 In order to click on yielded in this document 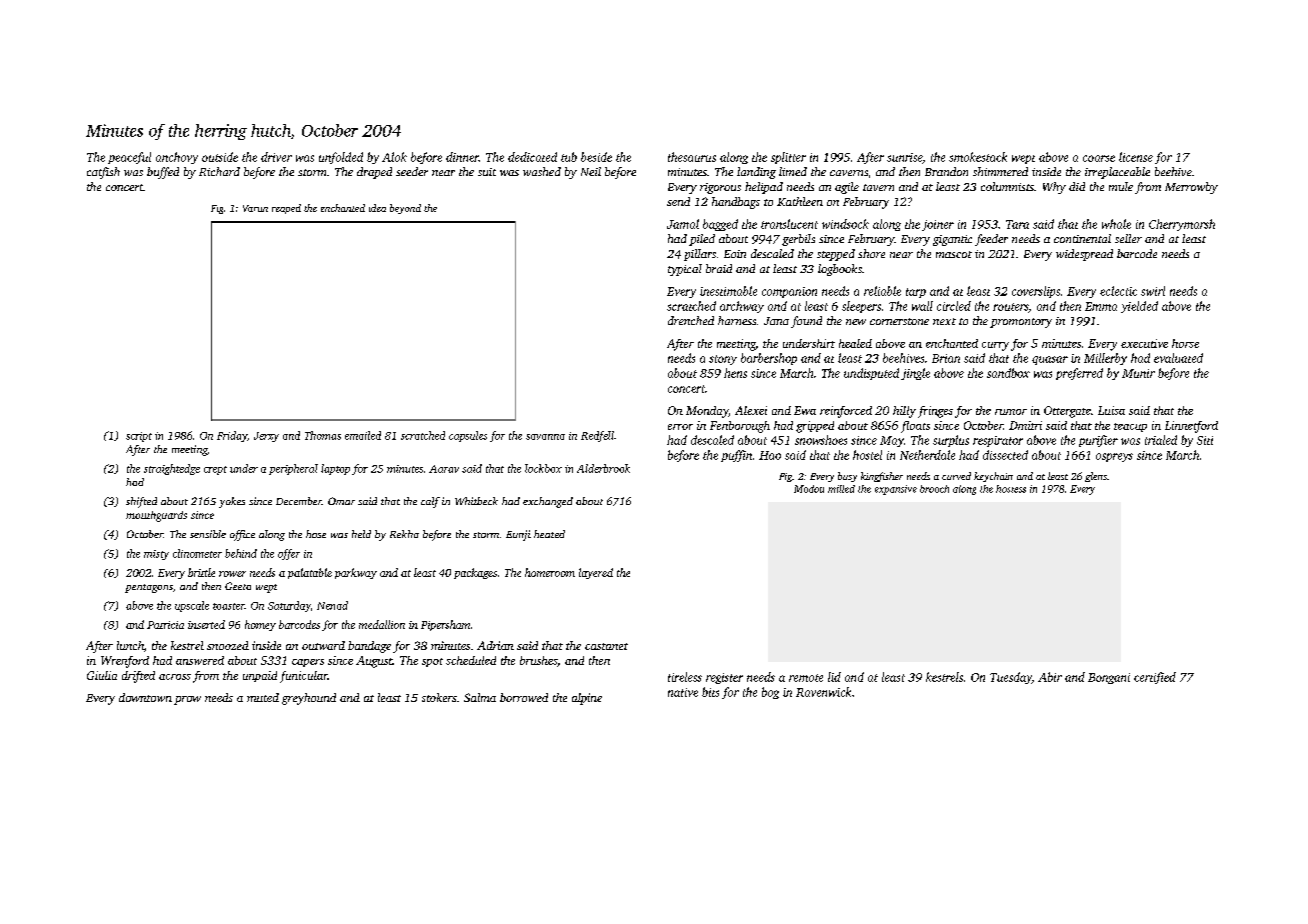, I will do `click(1139, 307)`.
